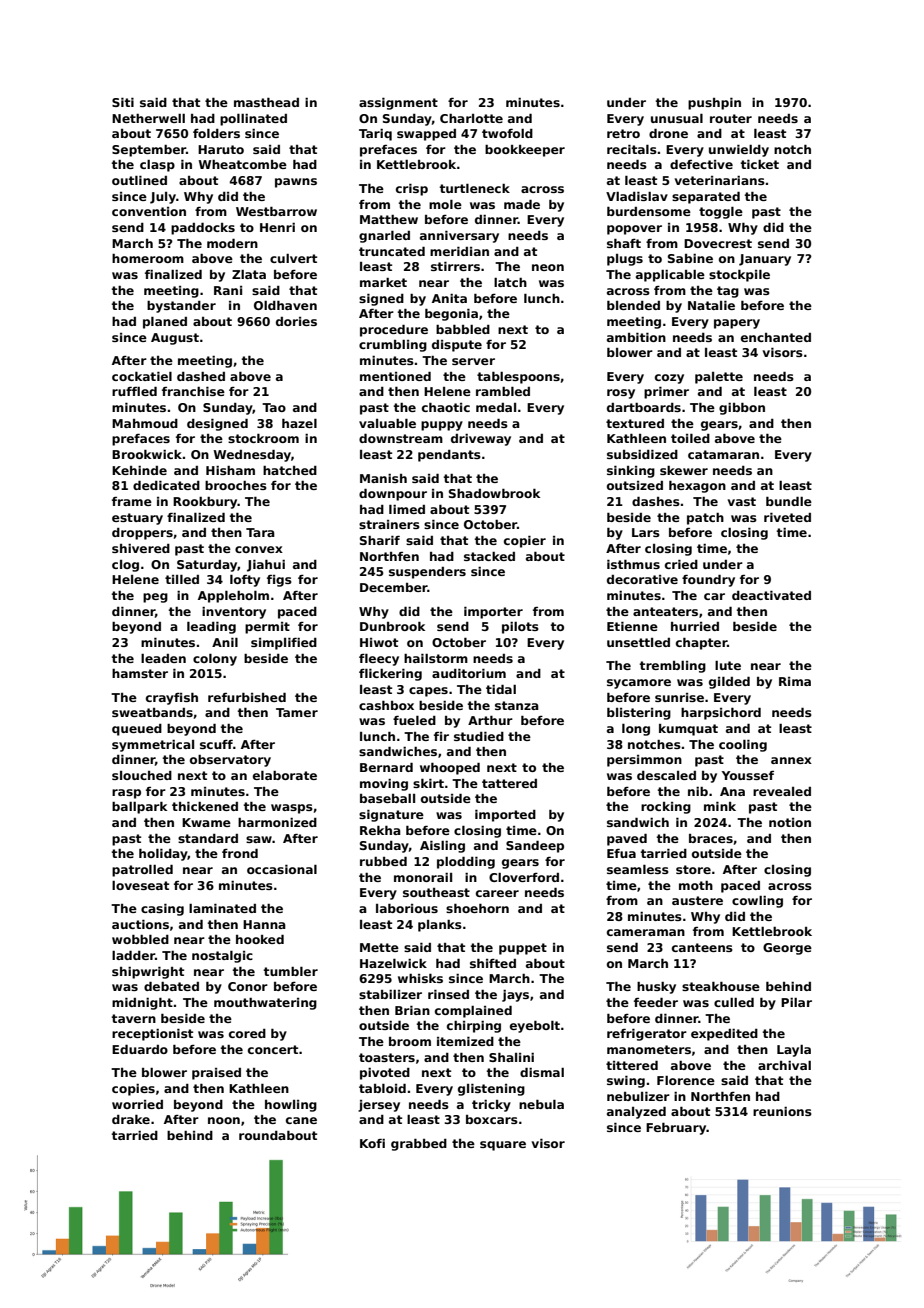 This screenshot has width=924, height=1308. Describe the element at coordinates (389, 524) in the screenshot. I see `strainers` at that location.
